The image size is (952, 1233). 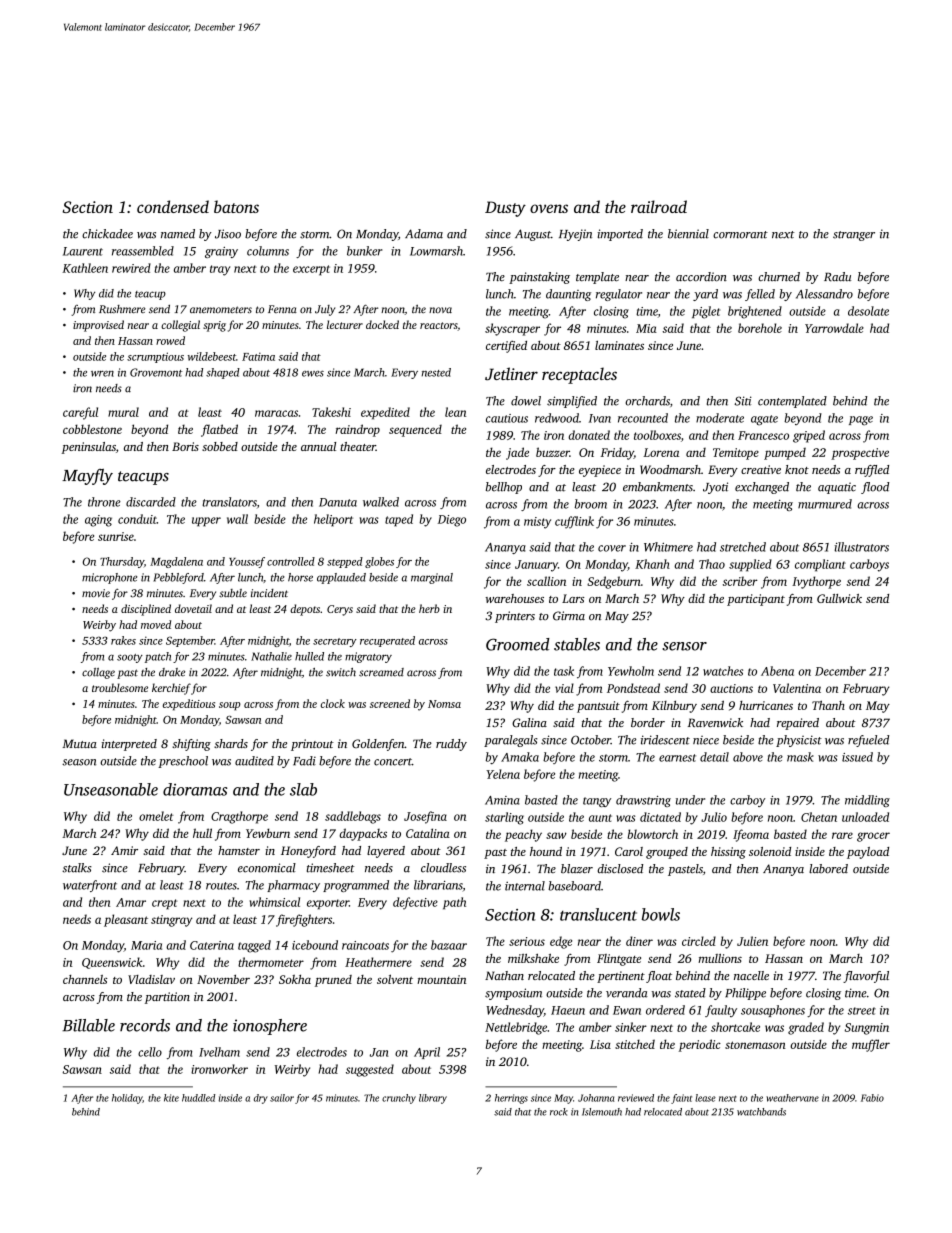 I want to click on simplified, so click(x=572, y=402).
